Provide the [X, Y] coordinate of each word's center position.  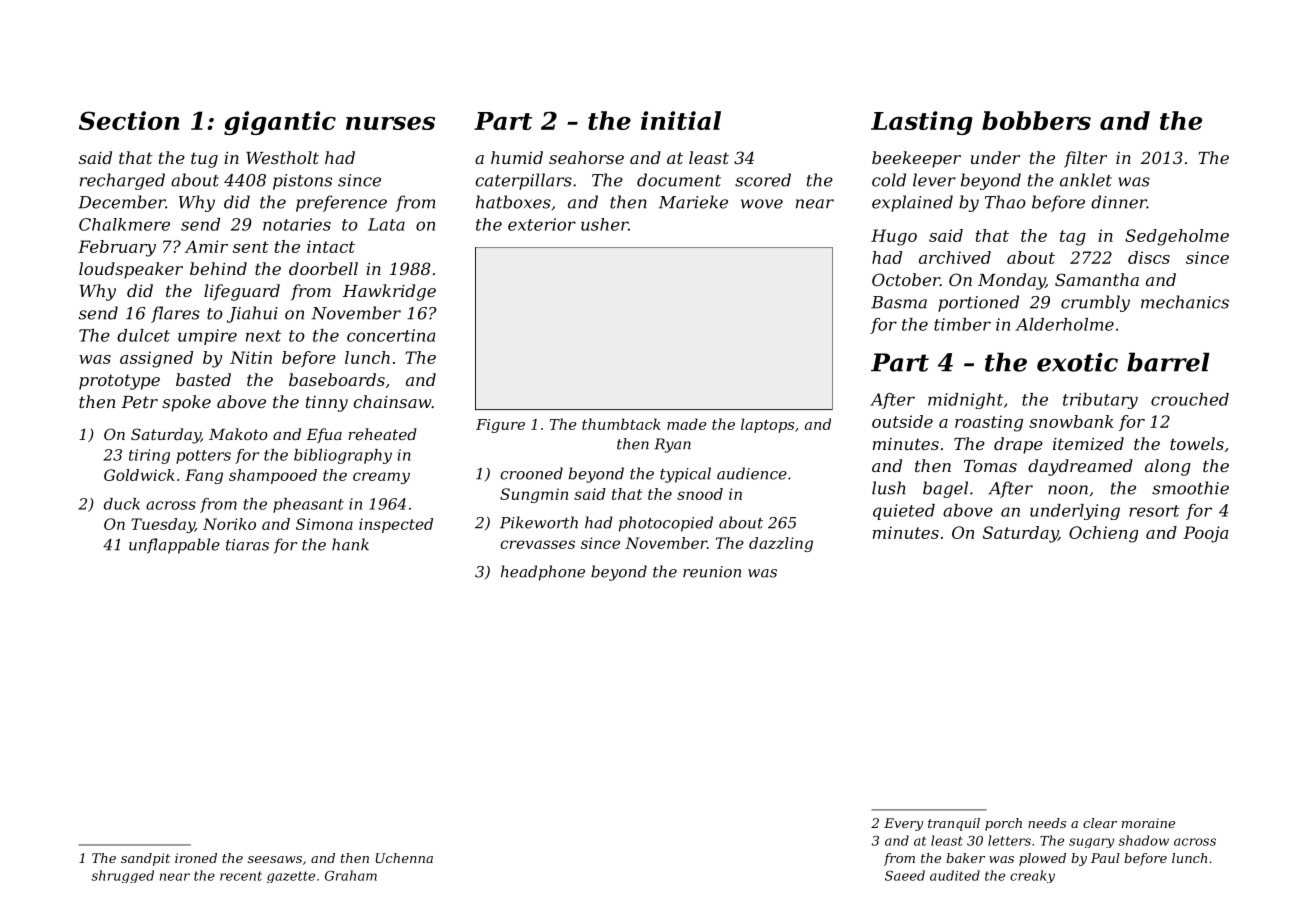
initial [681, 120]
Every [903, 824]
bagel [945, 489]
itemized [1088, 444]
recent [241, 876]
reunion [712, 572]
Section [129, 120]
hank [350, 544]
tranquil [954, 824]
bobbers [1036, 120]
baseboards [337, 379]
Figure [500, 426]
